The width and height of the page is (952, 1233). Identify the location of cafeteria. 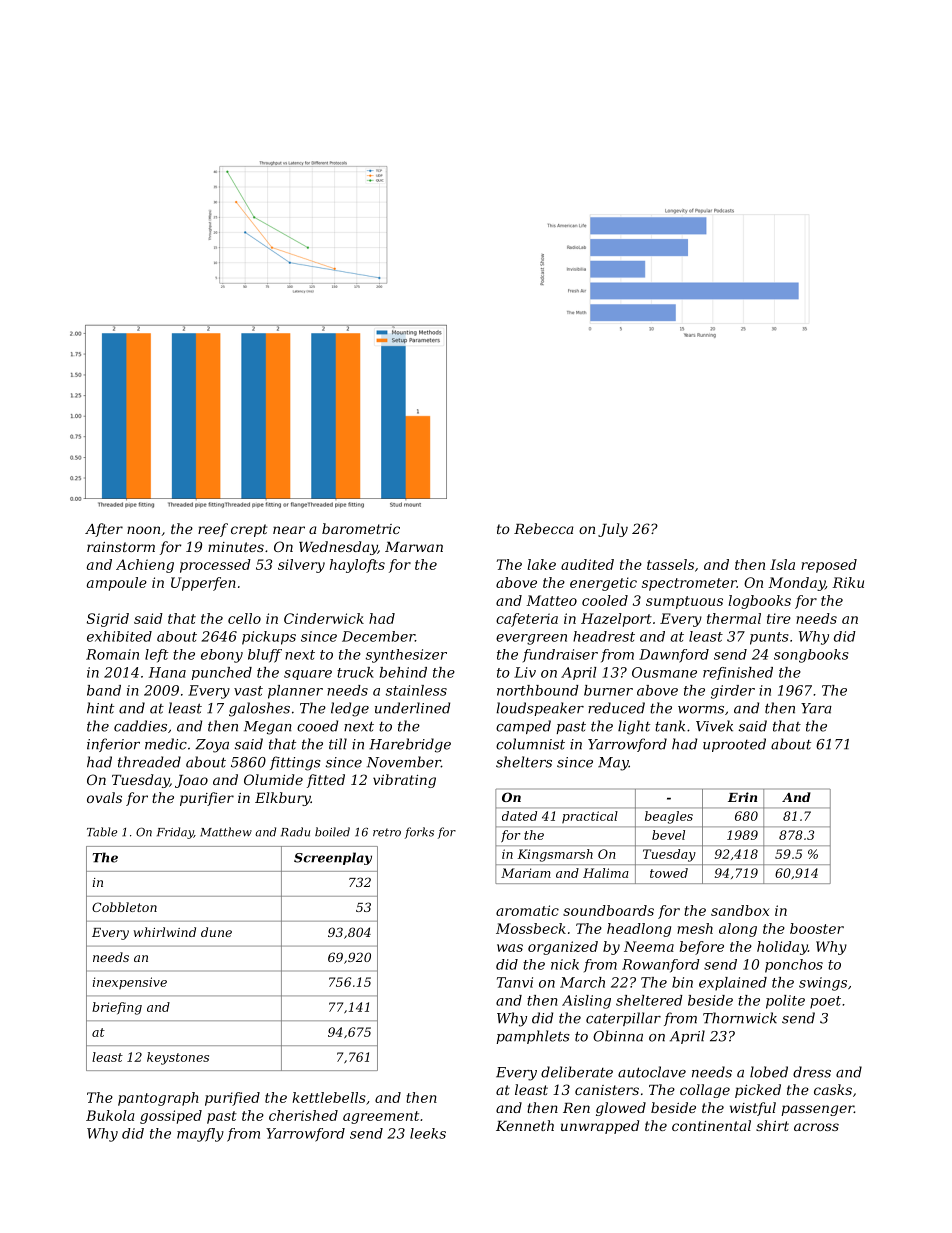
(527, 620).
